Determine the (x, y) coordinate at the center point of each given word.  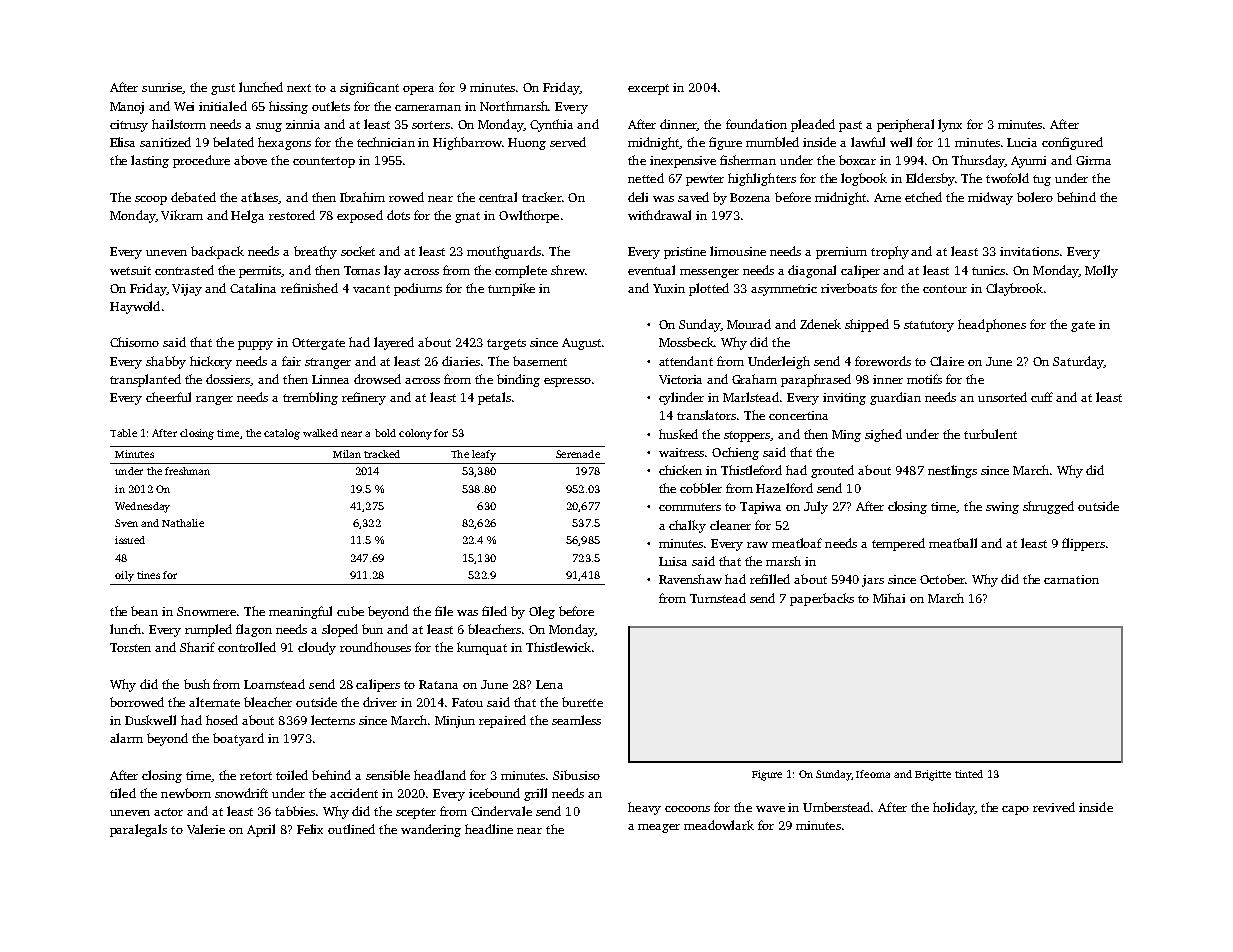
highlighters (762, 179)
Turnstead (718, 598)
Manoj (127, 108)
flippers (1083, 544)
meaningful (300, 612)
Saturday (1078, 362)
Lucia (1022, 142)
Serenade (578, 454)
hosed (222, 720)
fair (291, 361)
